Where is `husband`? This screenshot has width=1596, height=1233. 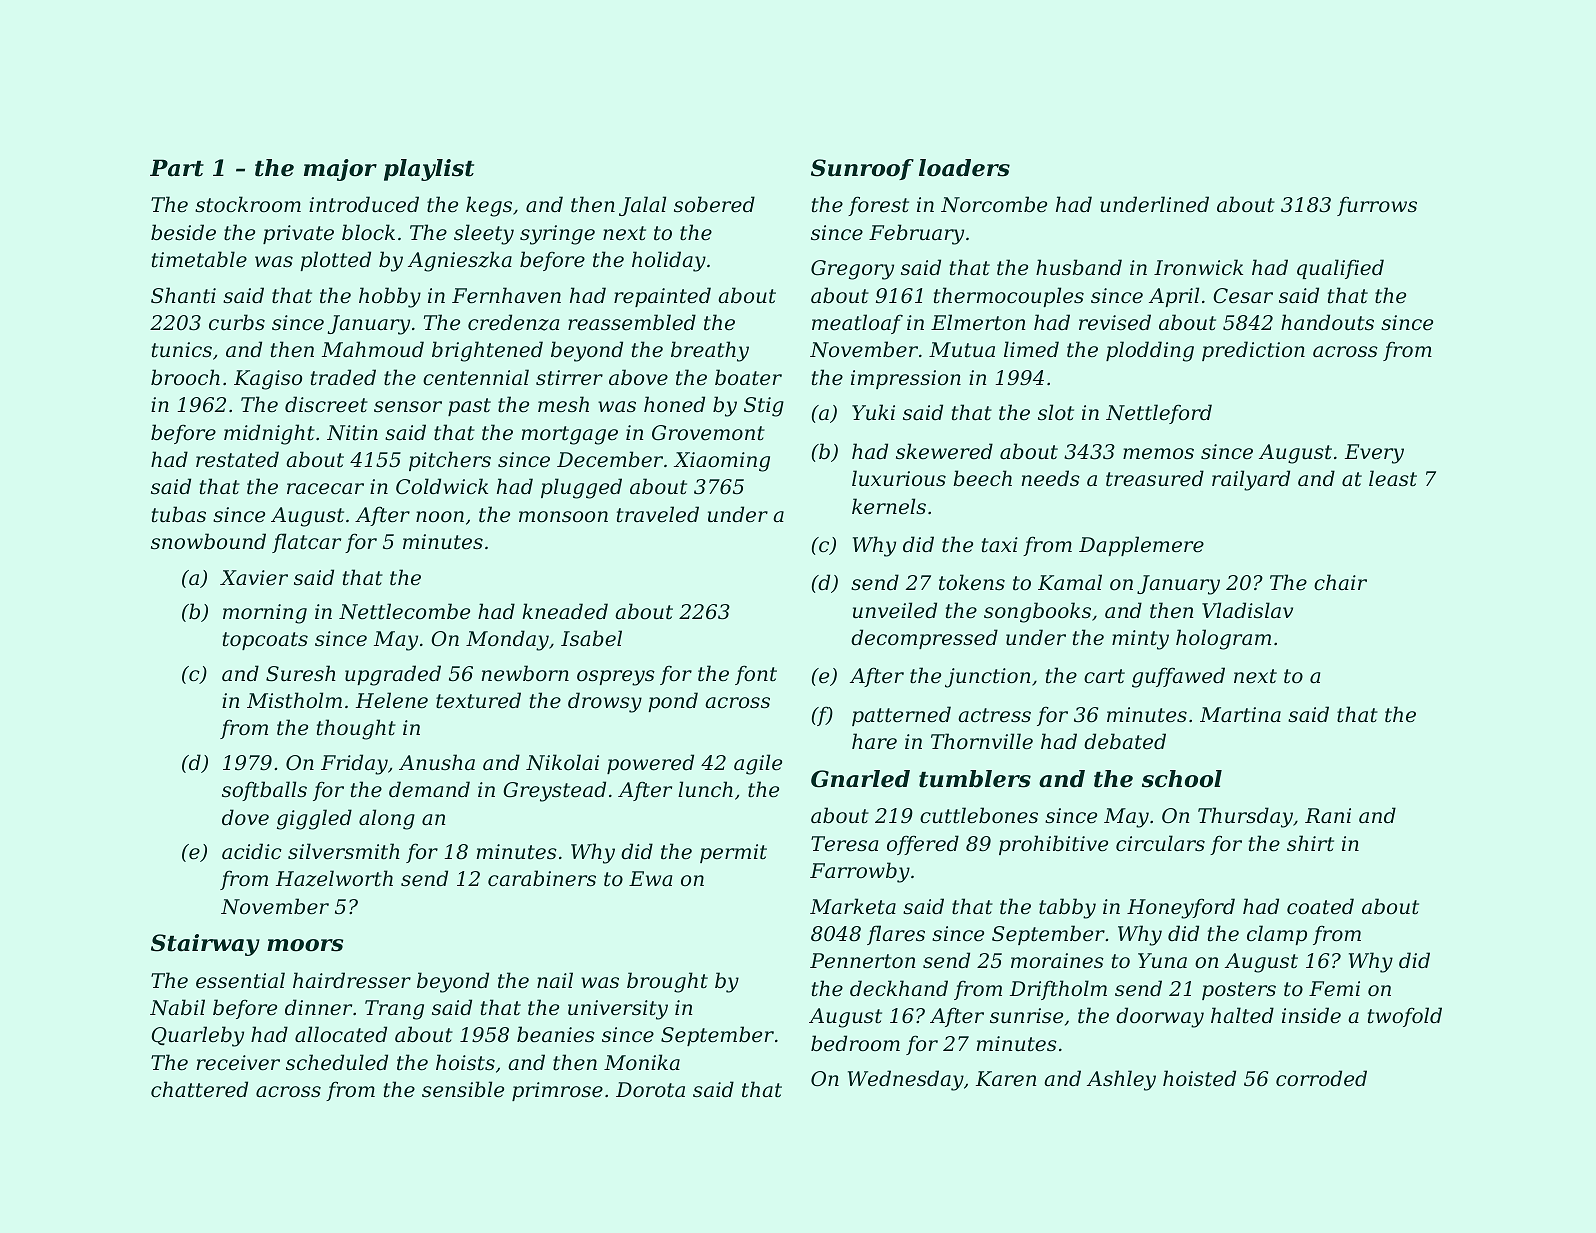 husband is located at coordinates (1079, 267).
